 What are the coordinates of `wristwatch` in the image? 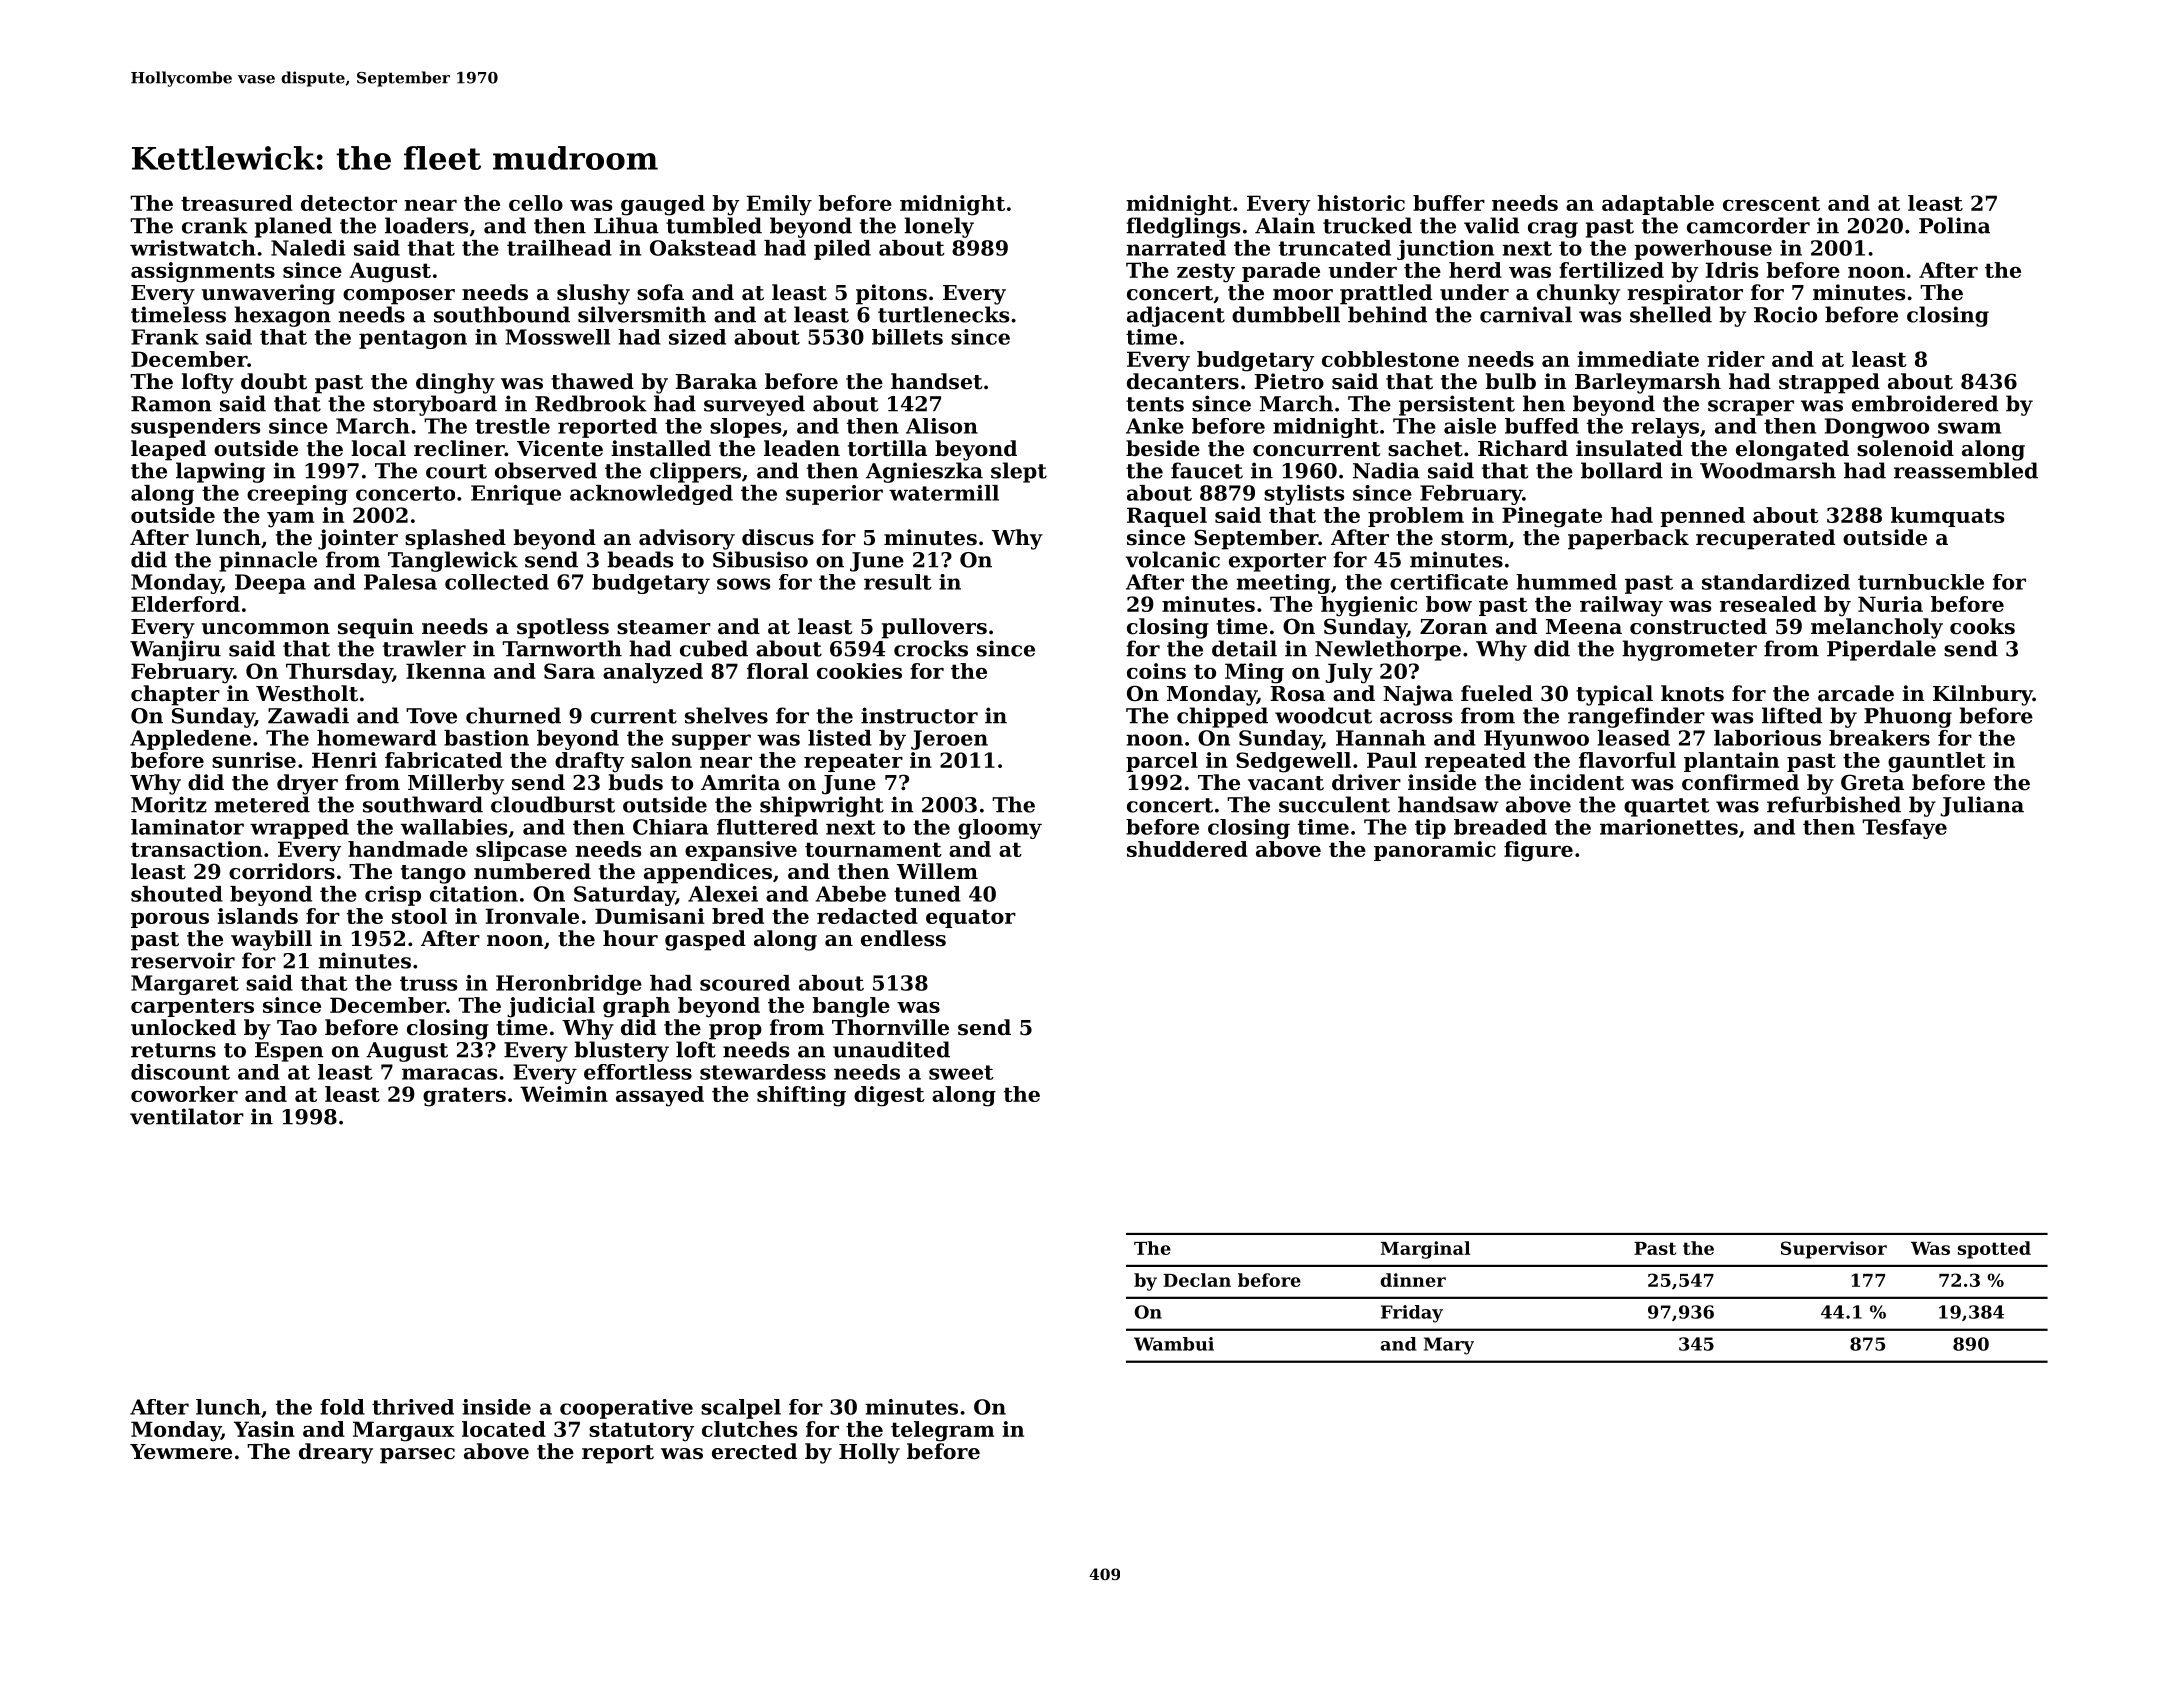 It's located at (193, 248).
